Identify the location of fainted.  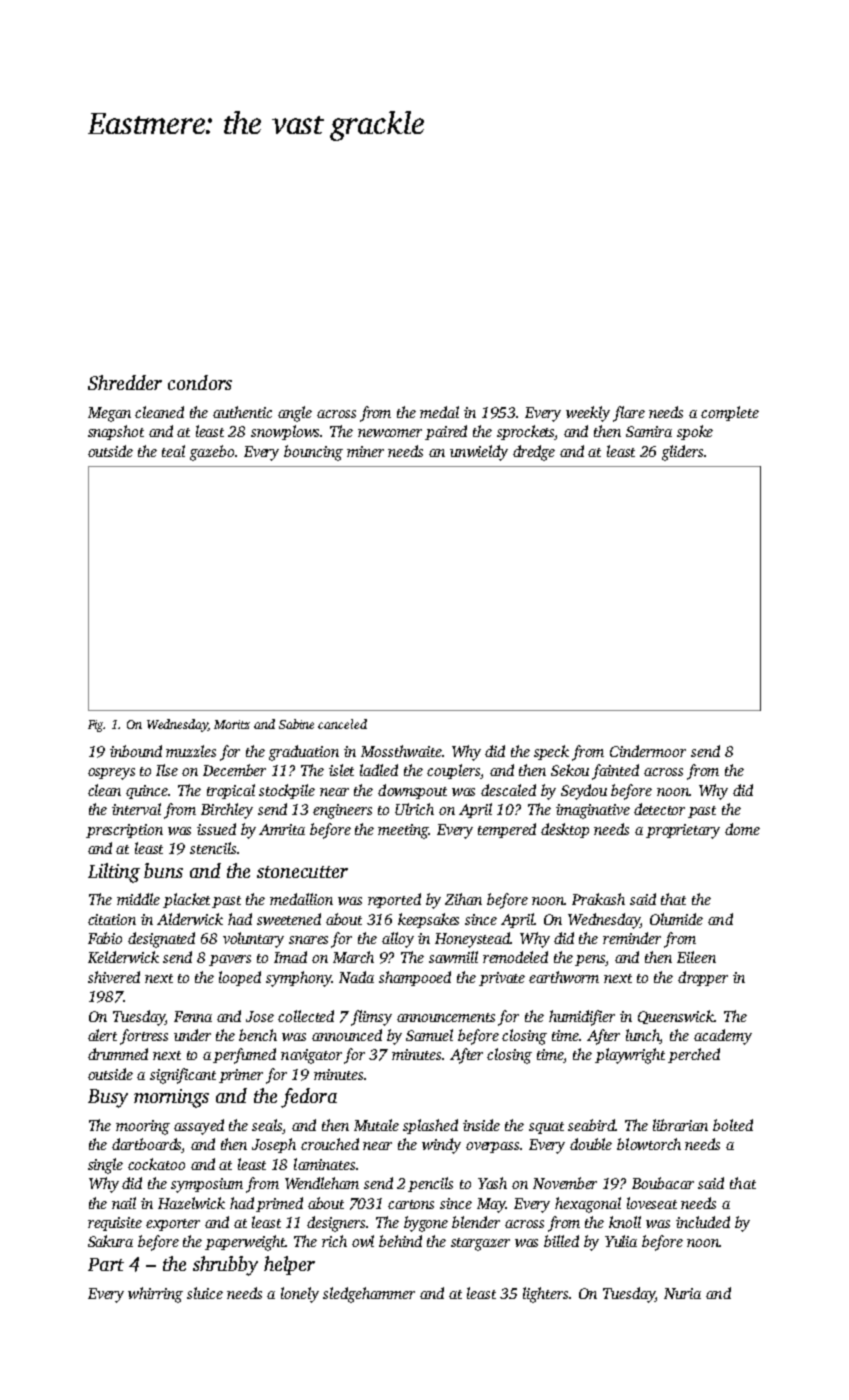
(615, 772).
